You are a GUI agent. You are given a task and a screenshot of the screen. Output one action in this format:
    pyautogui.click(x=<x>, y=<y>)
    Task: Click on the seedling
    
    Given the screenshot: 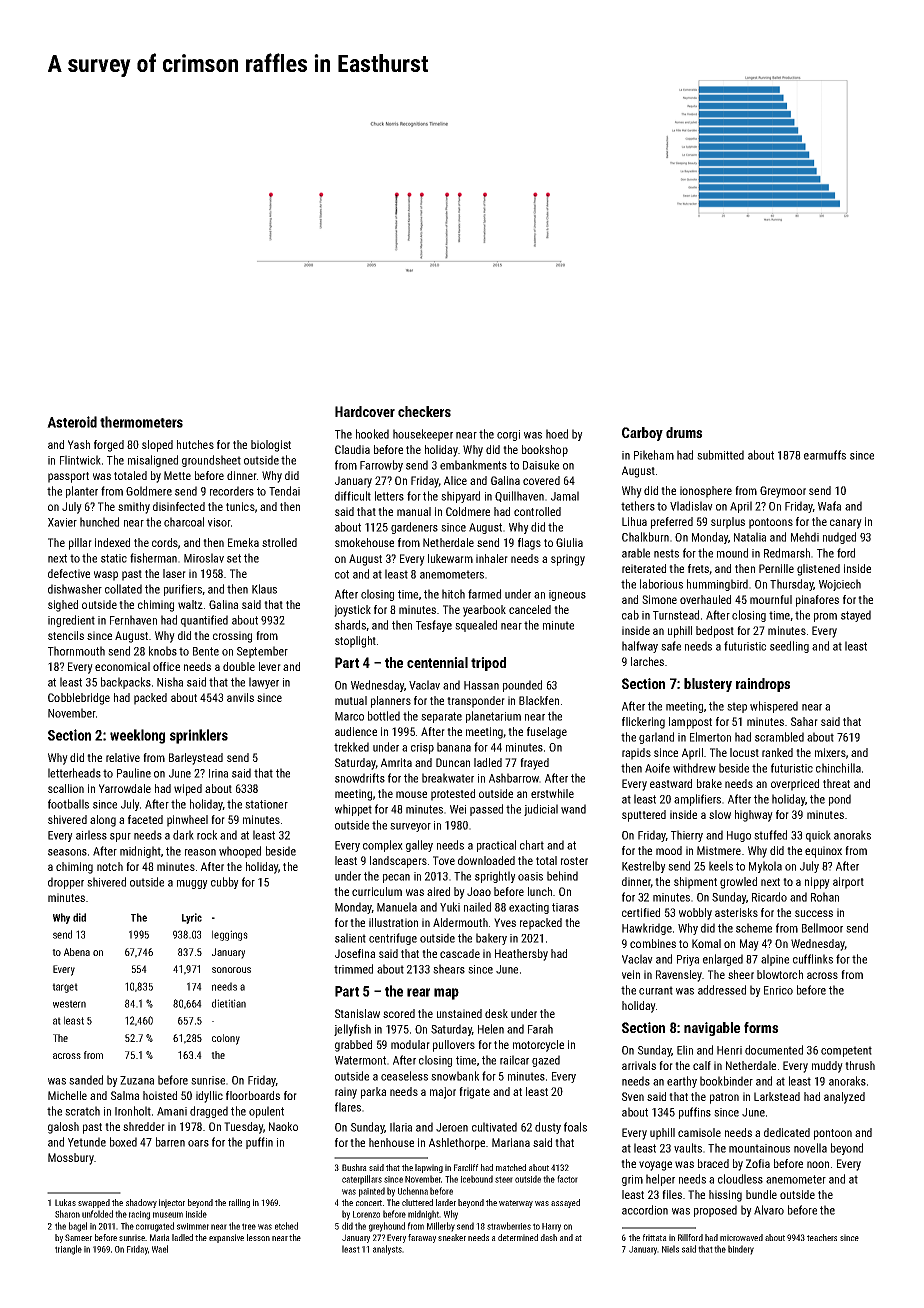 What is the action you would take?
    pyautogui.click(x=789, y=647)
